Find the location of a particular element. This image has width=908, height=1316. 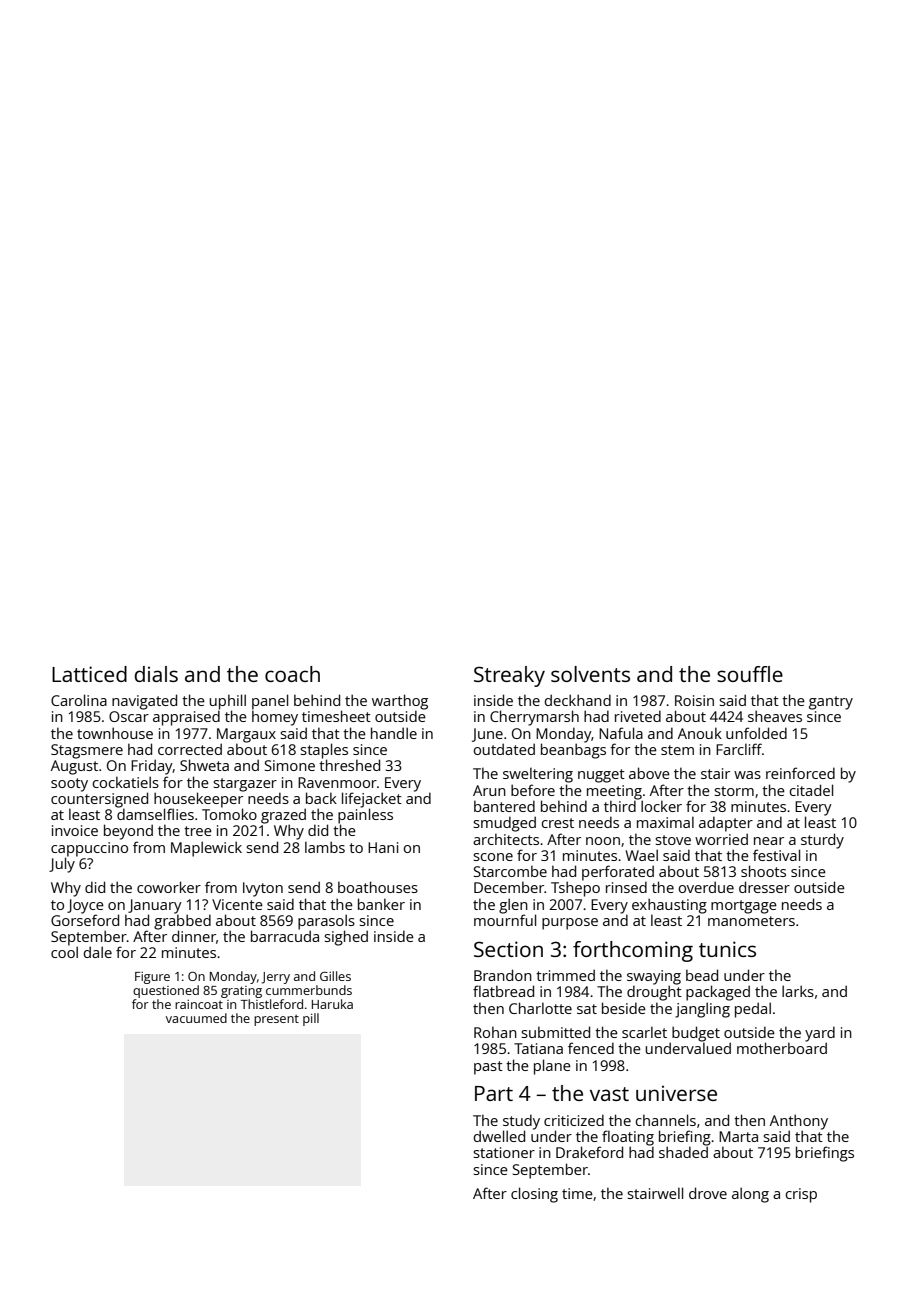

motherboard is located at coordinates (782, 1048).
